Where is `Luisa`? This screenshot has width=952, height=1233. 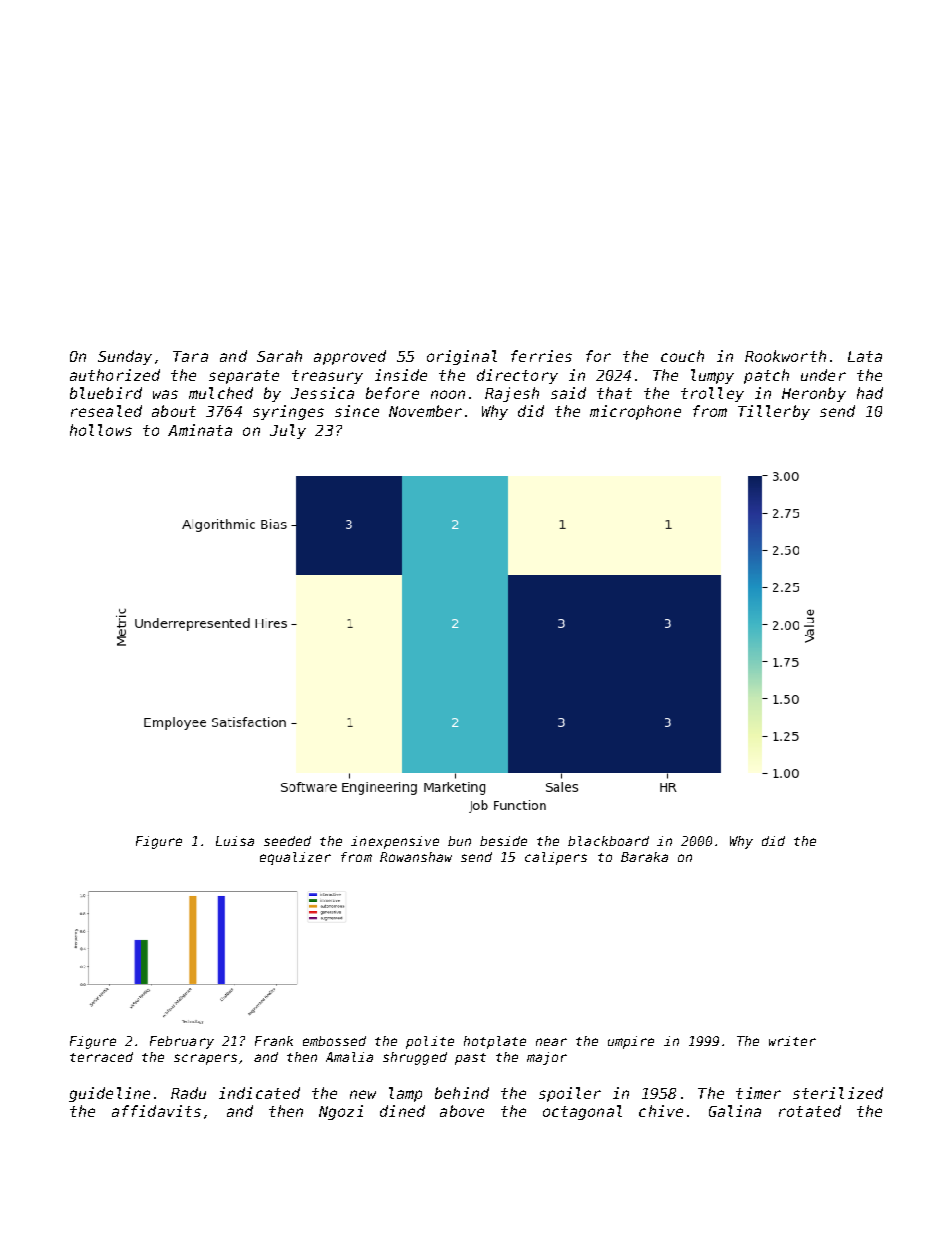 Luisa is located at coordinates (235, 841).
